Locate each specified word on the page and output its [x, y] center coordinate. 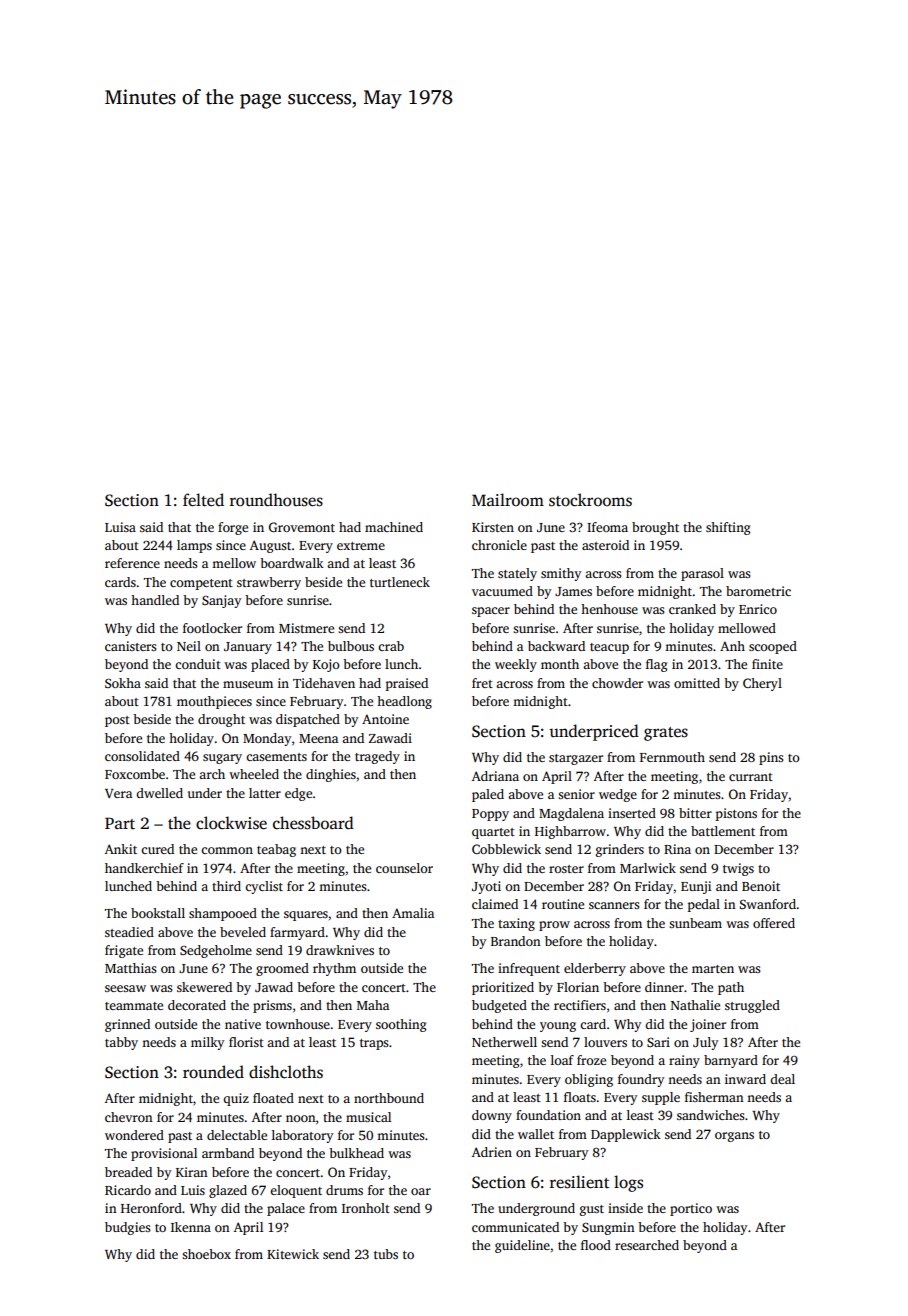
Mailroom [508, 499]
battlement [723, 831]
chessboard [313, 823]
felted [203, 500]
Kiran [192, 1172]
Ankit [121, 849]
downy [492, 1116]
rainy [684, 1061]
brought [655, 528]
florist [246, 1042]
